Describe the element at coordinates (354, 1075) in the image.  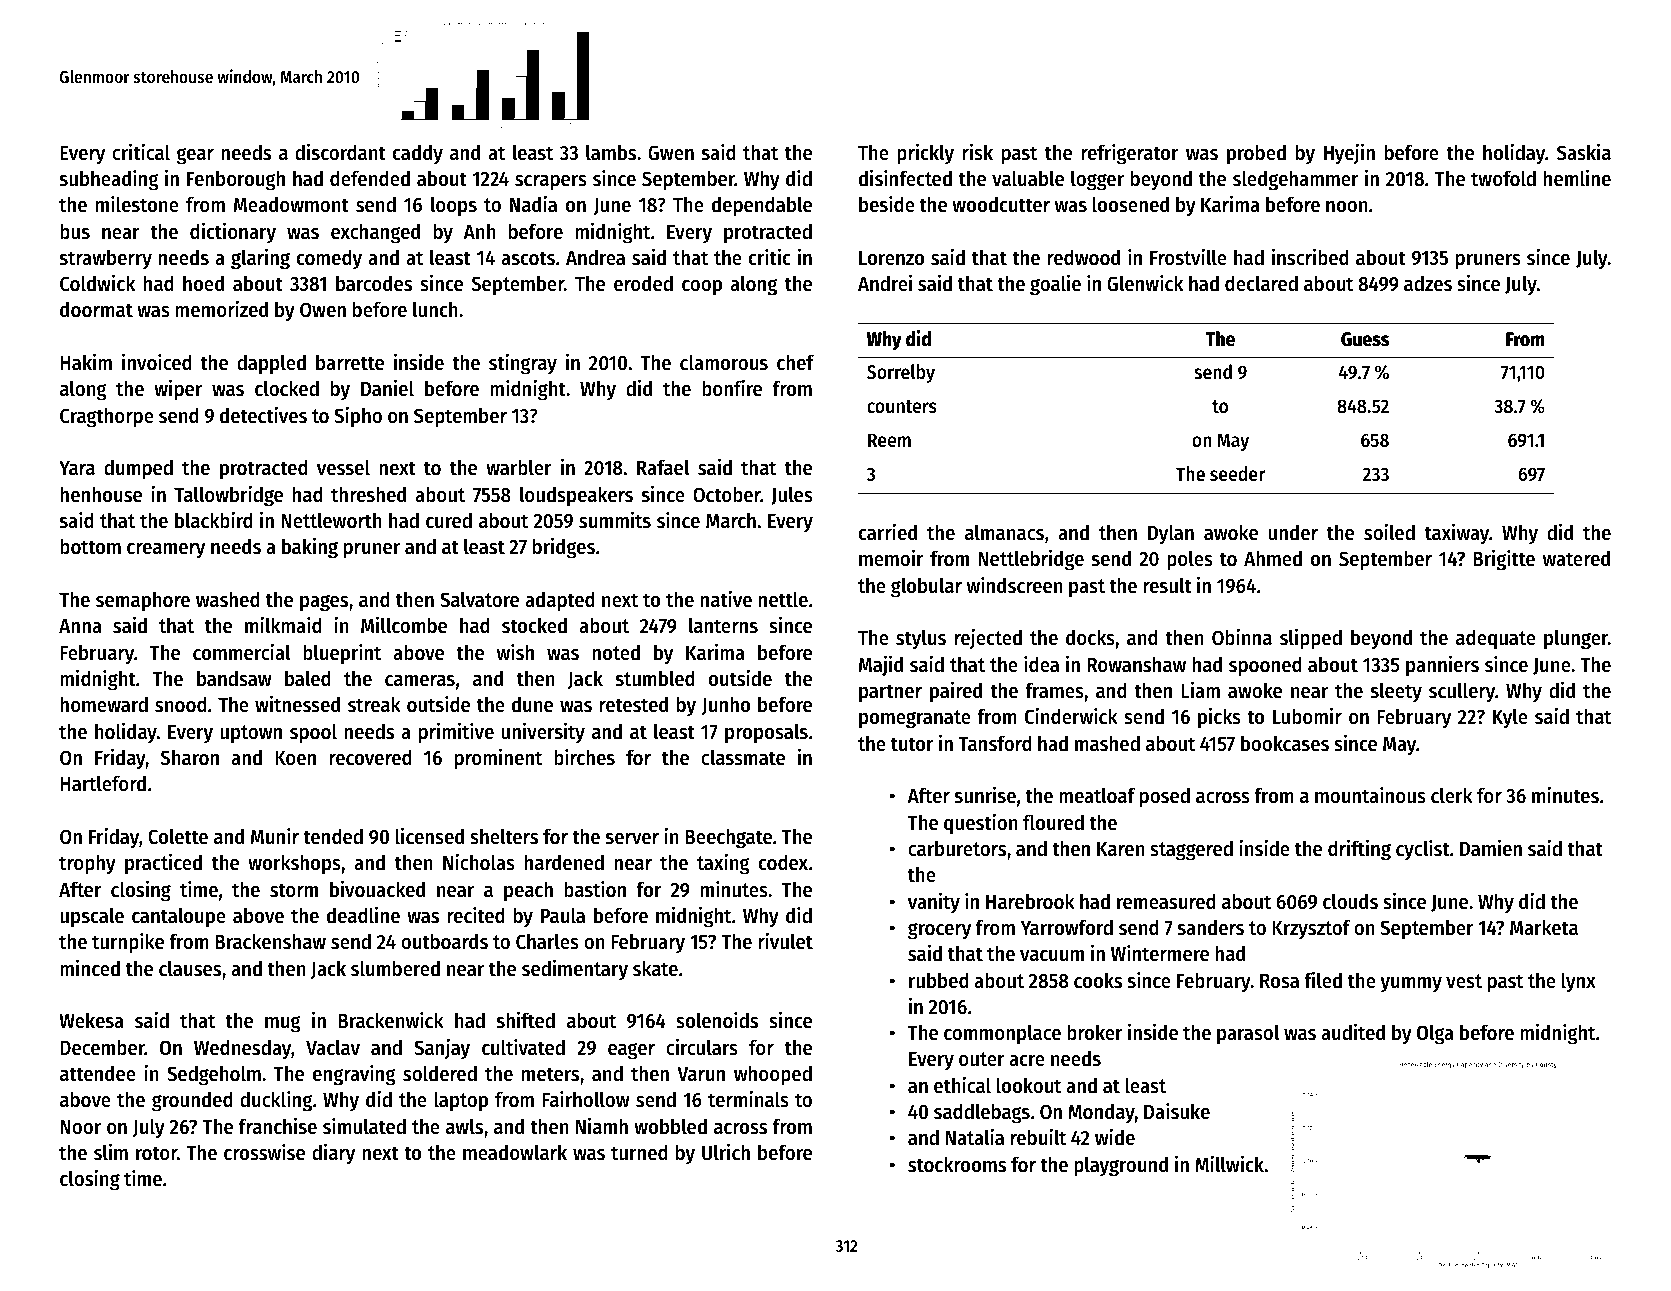
I see `engraving` at that location.
